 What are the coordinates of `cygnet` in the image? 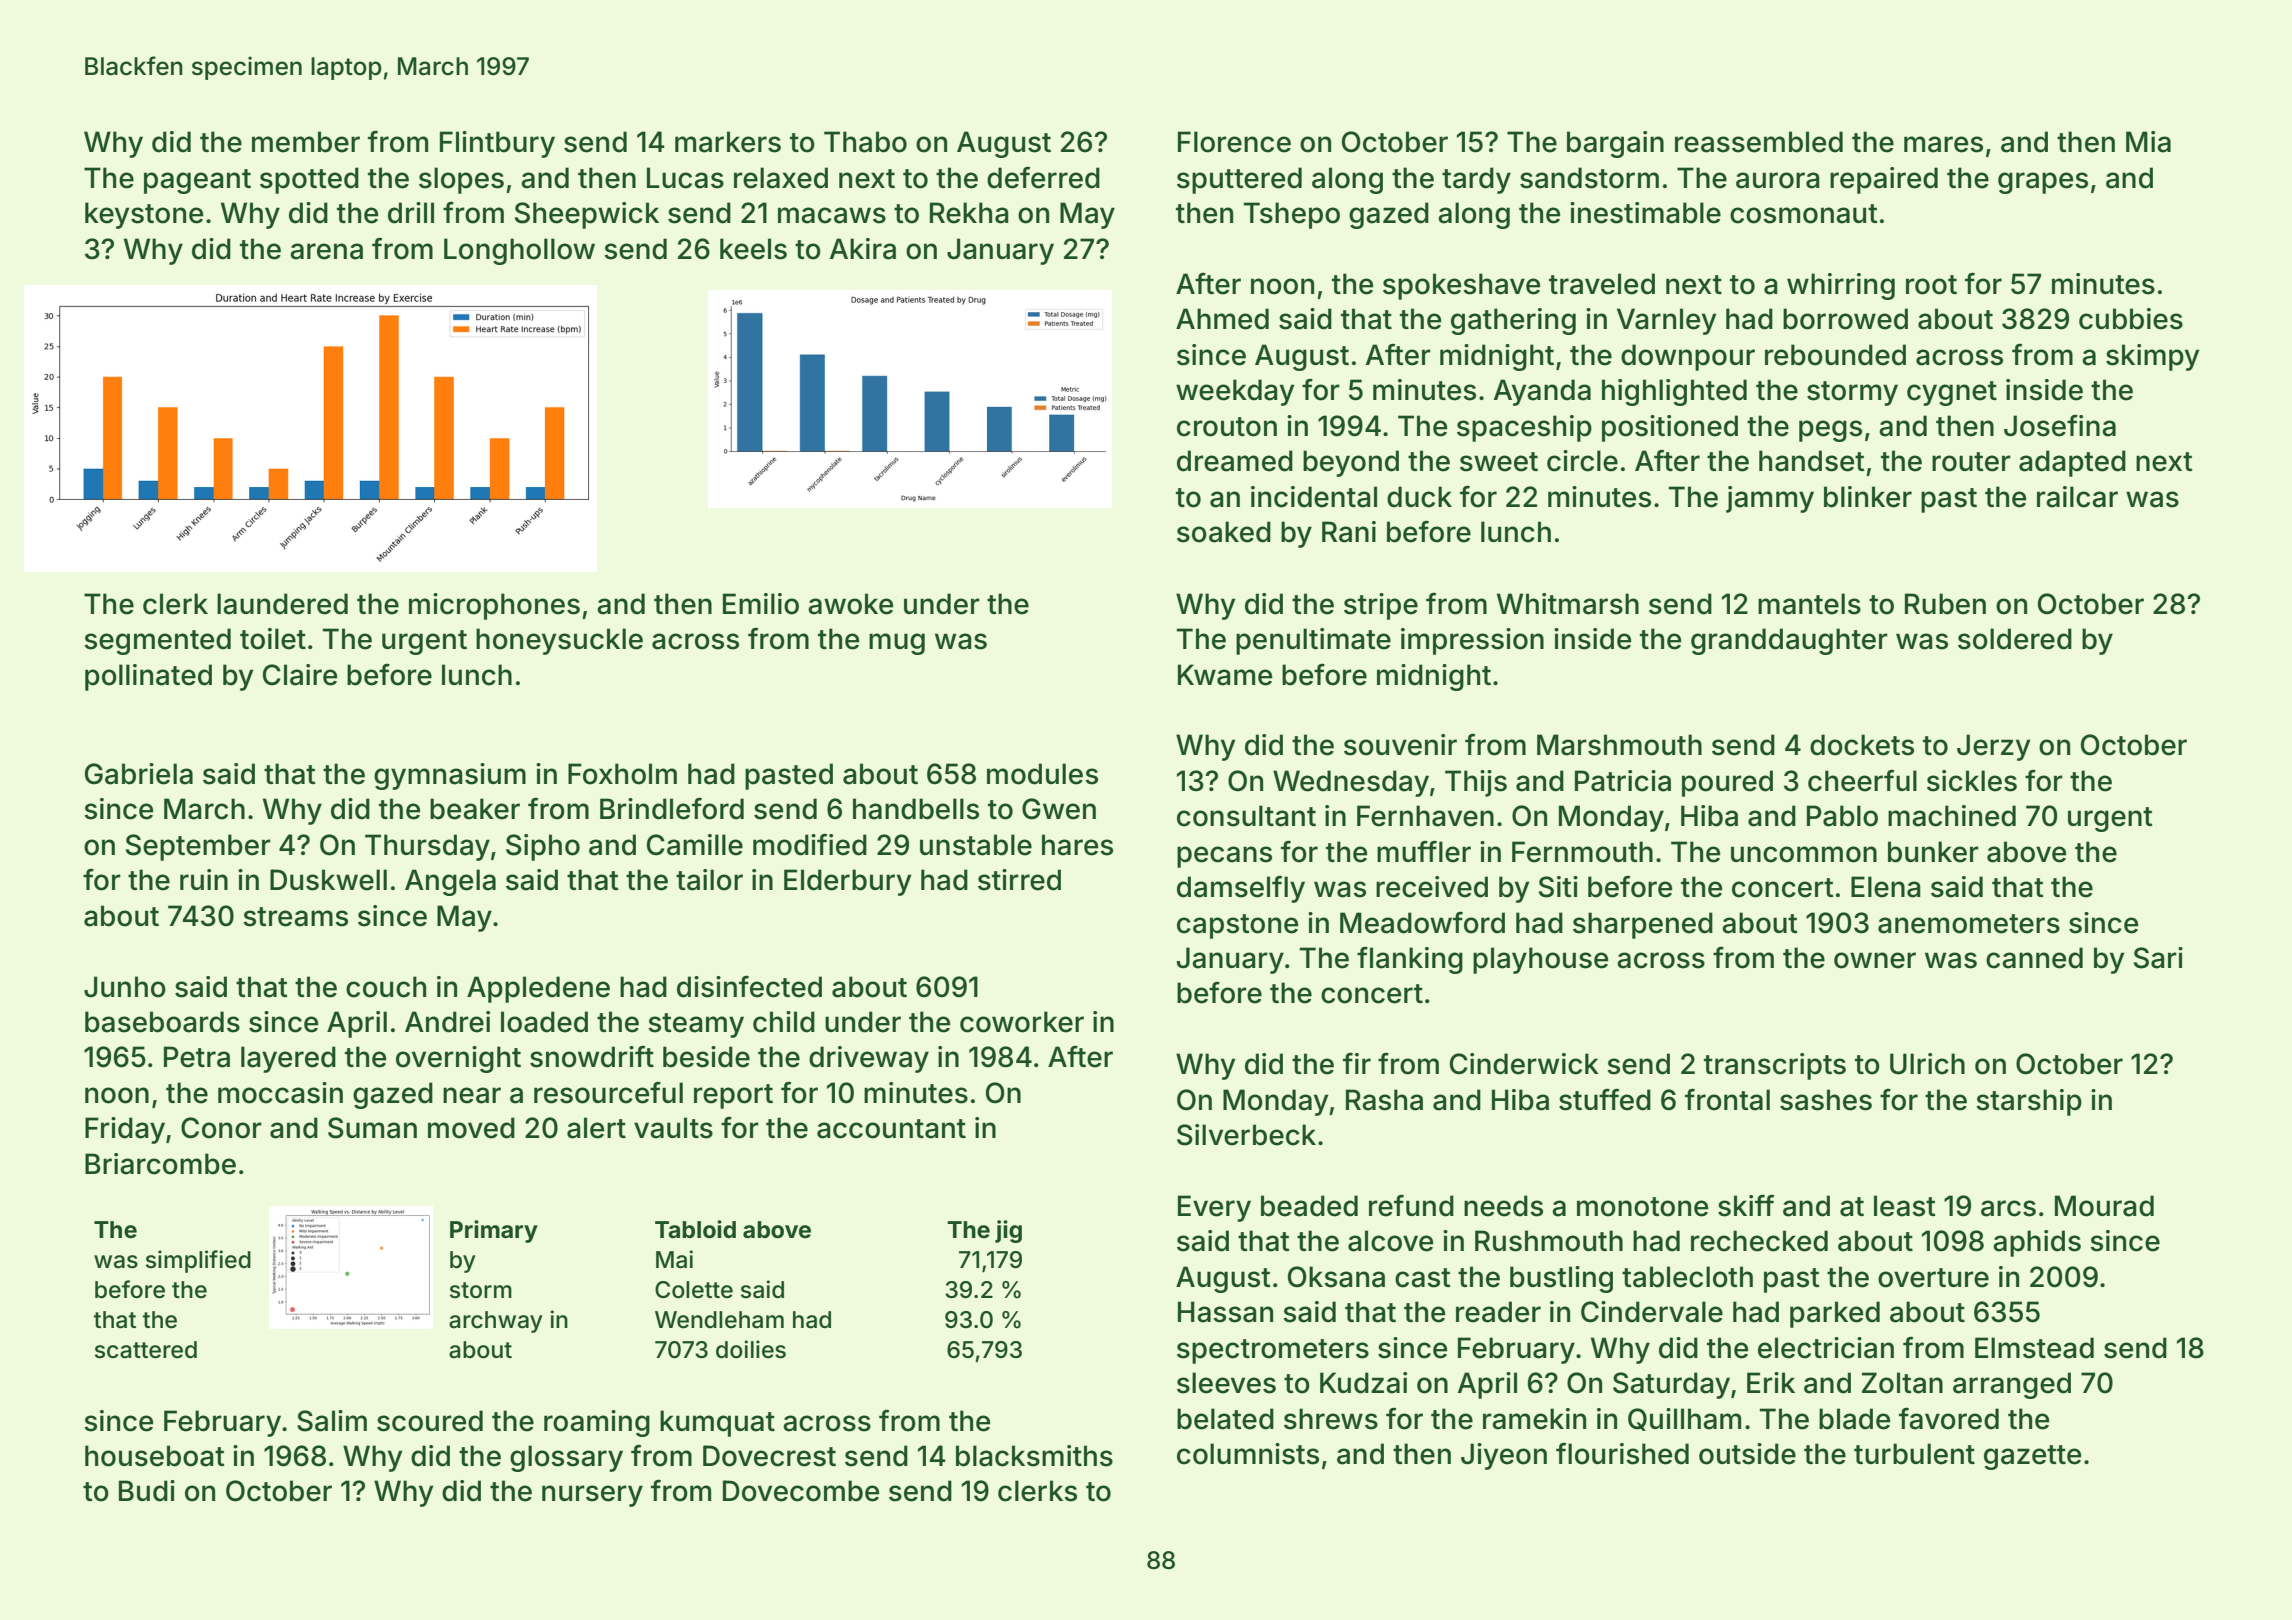 It's located at (1952, 393).
